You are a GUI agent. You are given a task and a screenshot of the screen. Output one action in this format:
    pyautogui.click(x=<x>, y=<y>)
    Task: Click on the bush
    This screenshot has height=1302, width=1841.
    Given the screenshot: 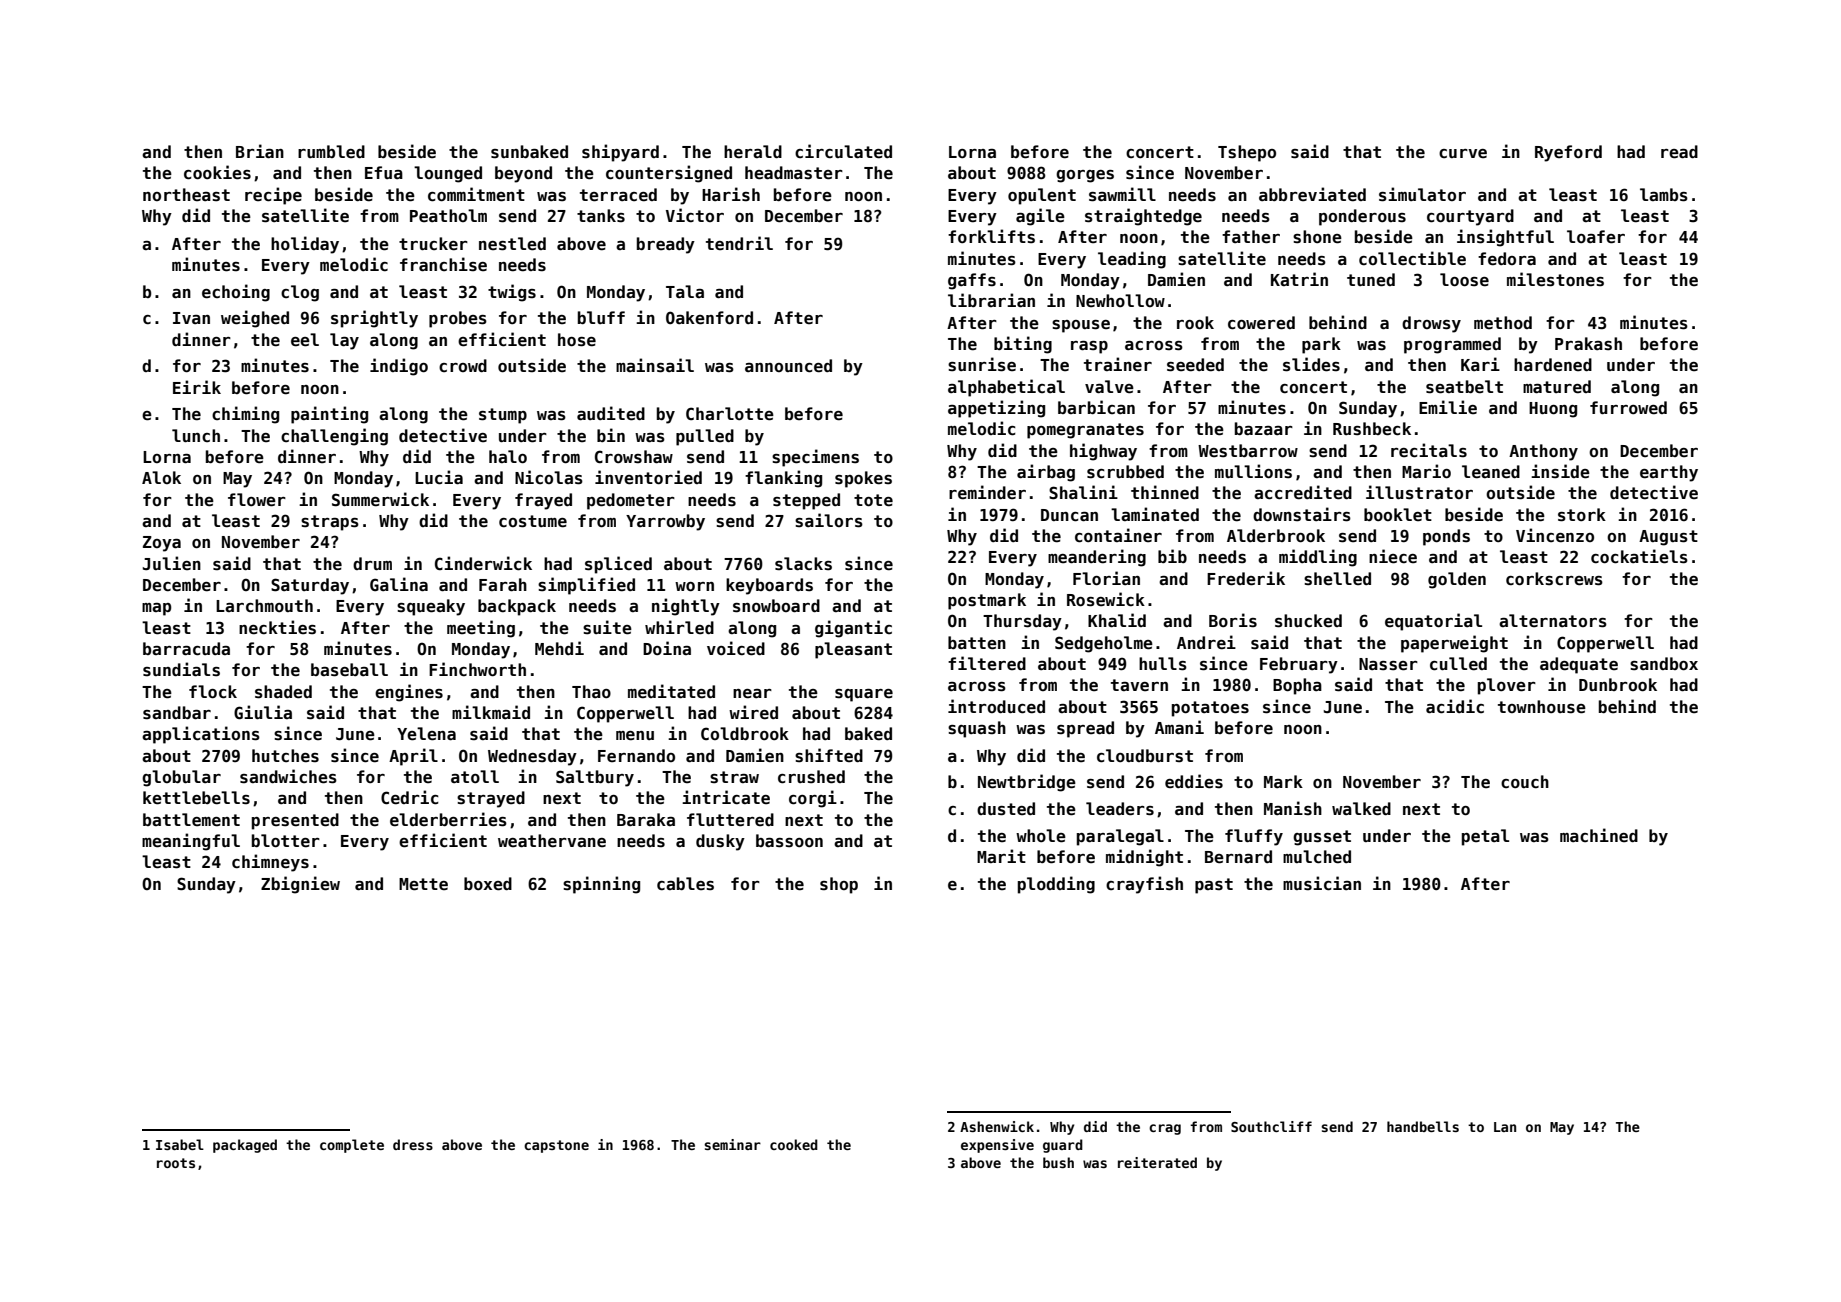 What is the action you would take?
    pyautogui.click(x=1058, y=1162)
